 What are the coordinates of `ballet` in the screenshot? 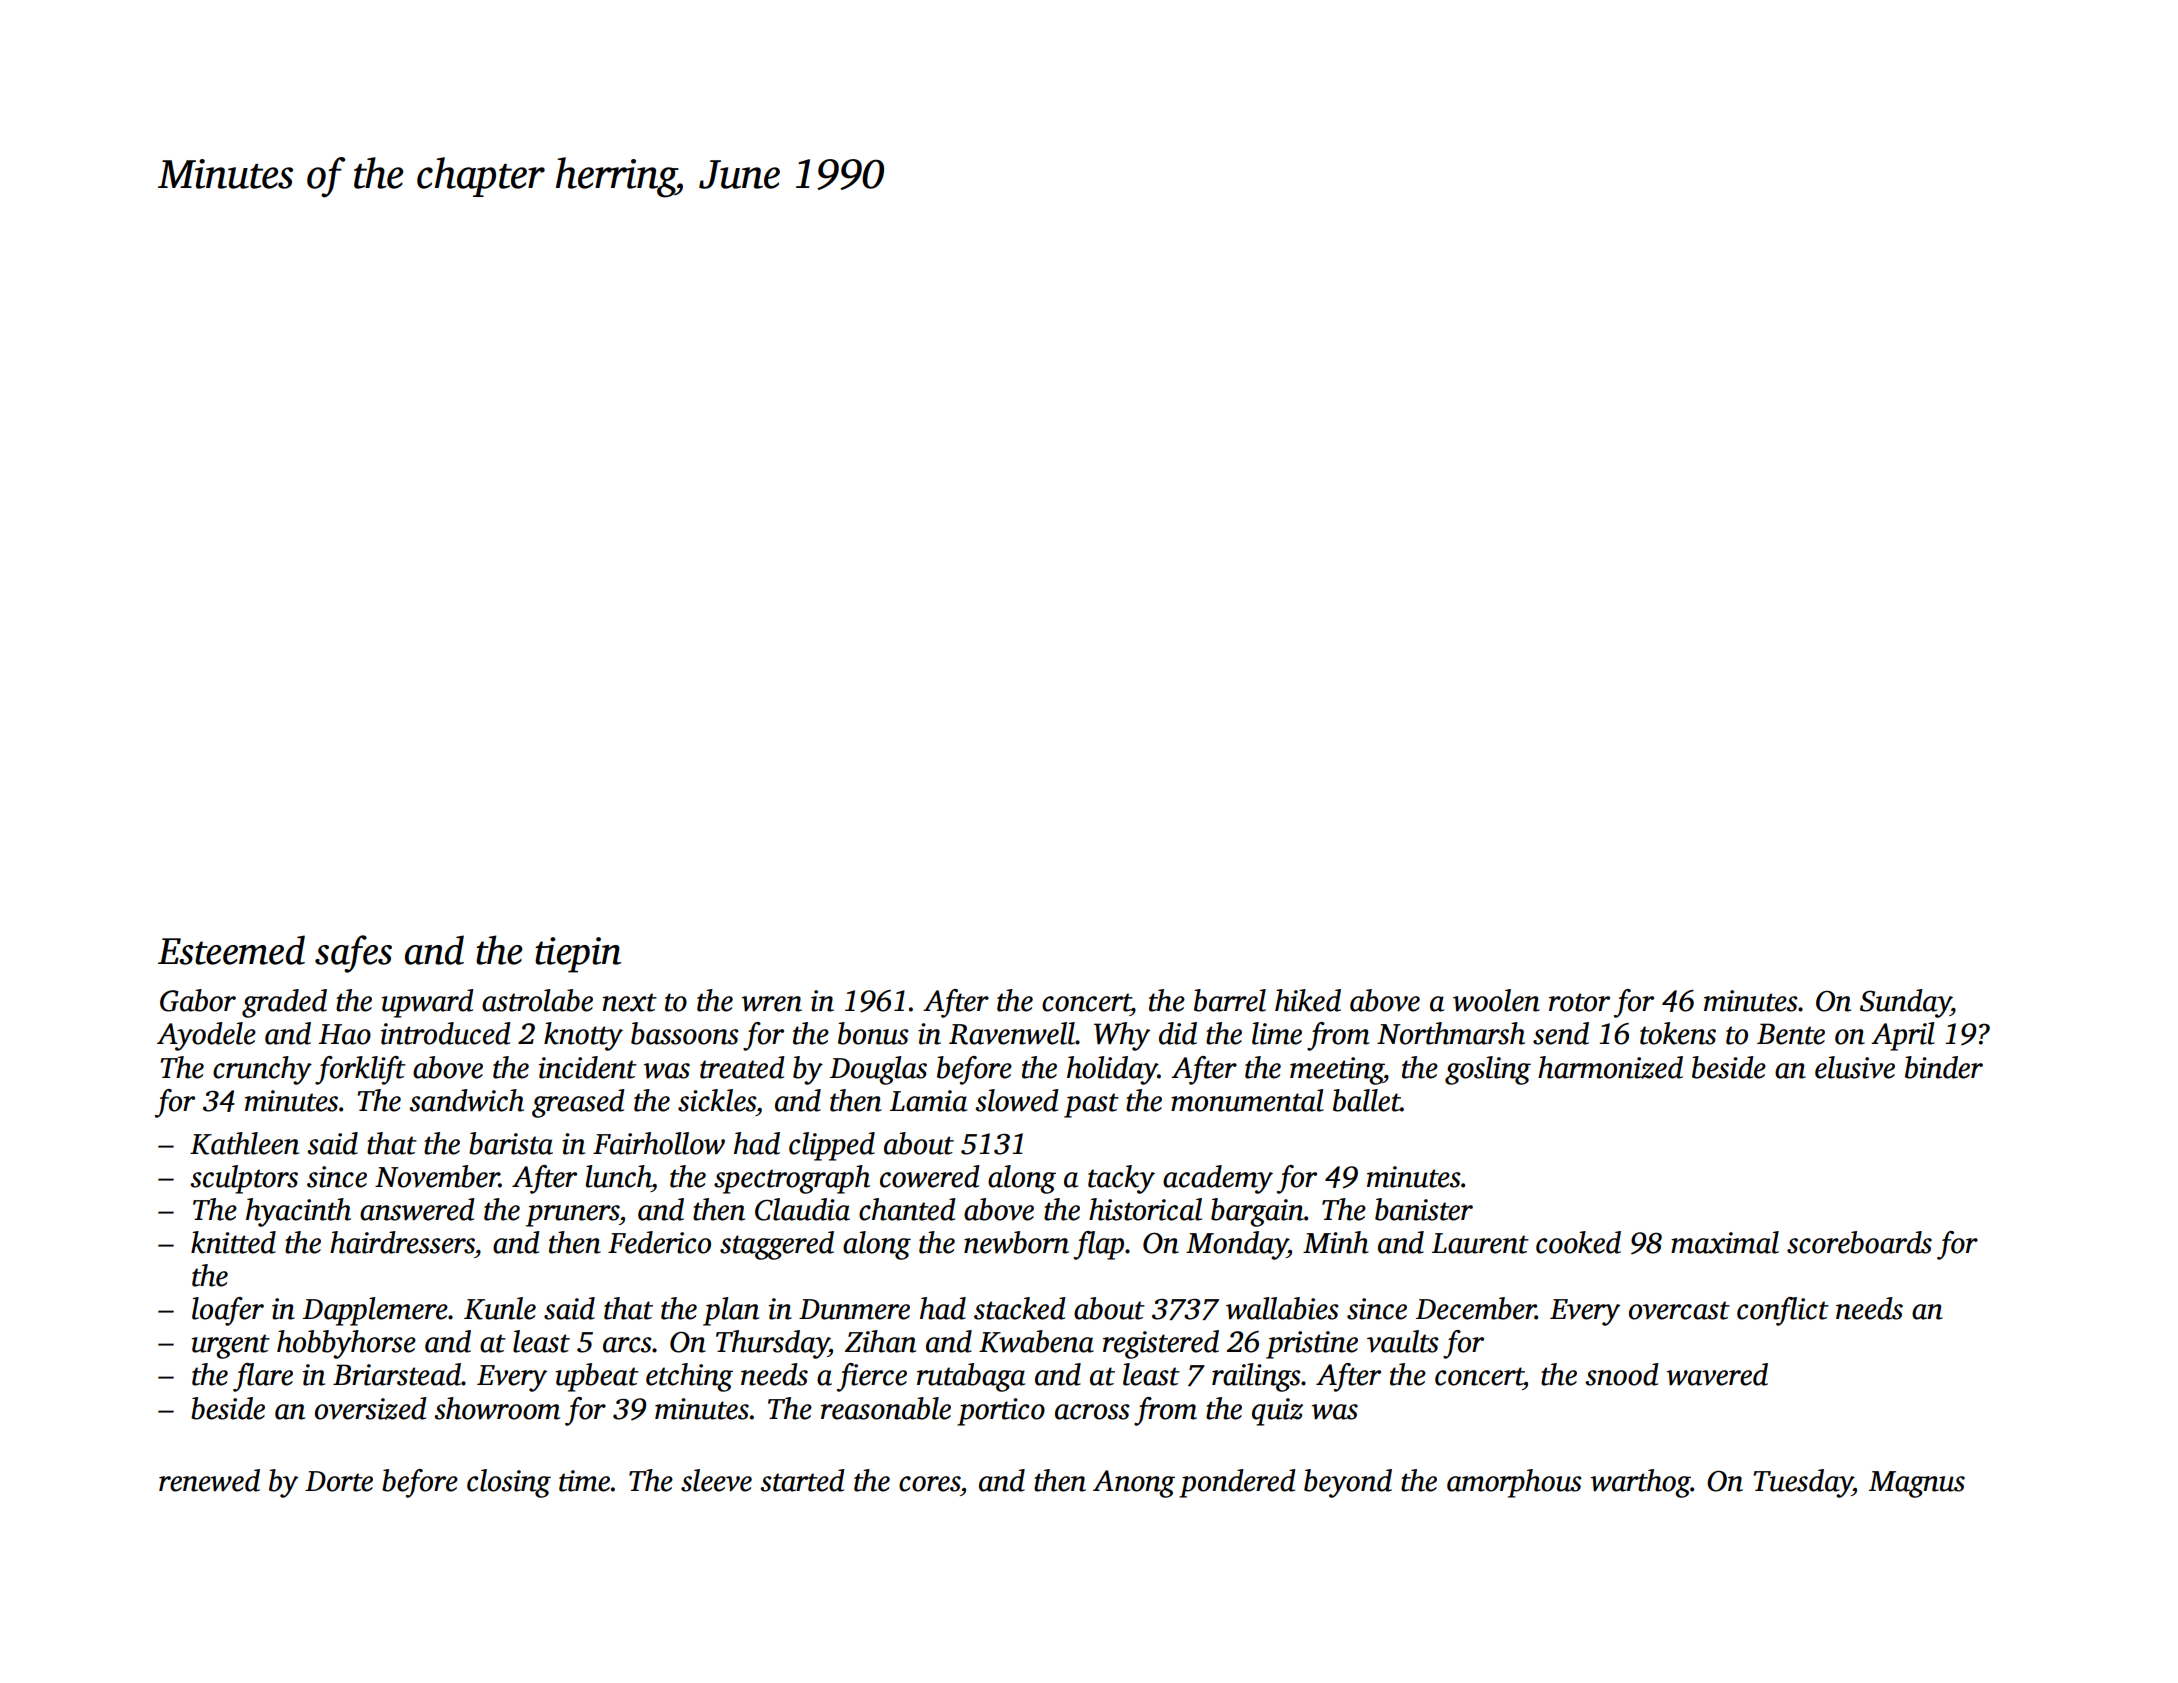 It's located at (1367, 1100).
